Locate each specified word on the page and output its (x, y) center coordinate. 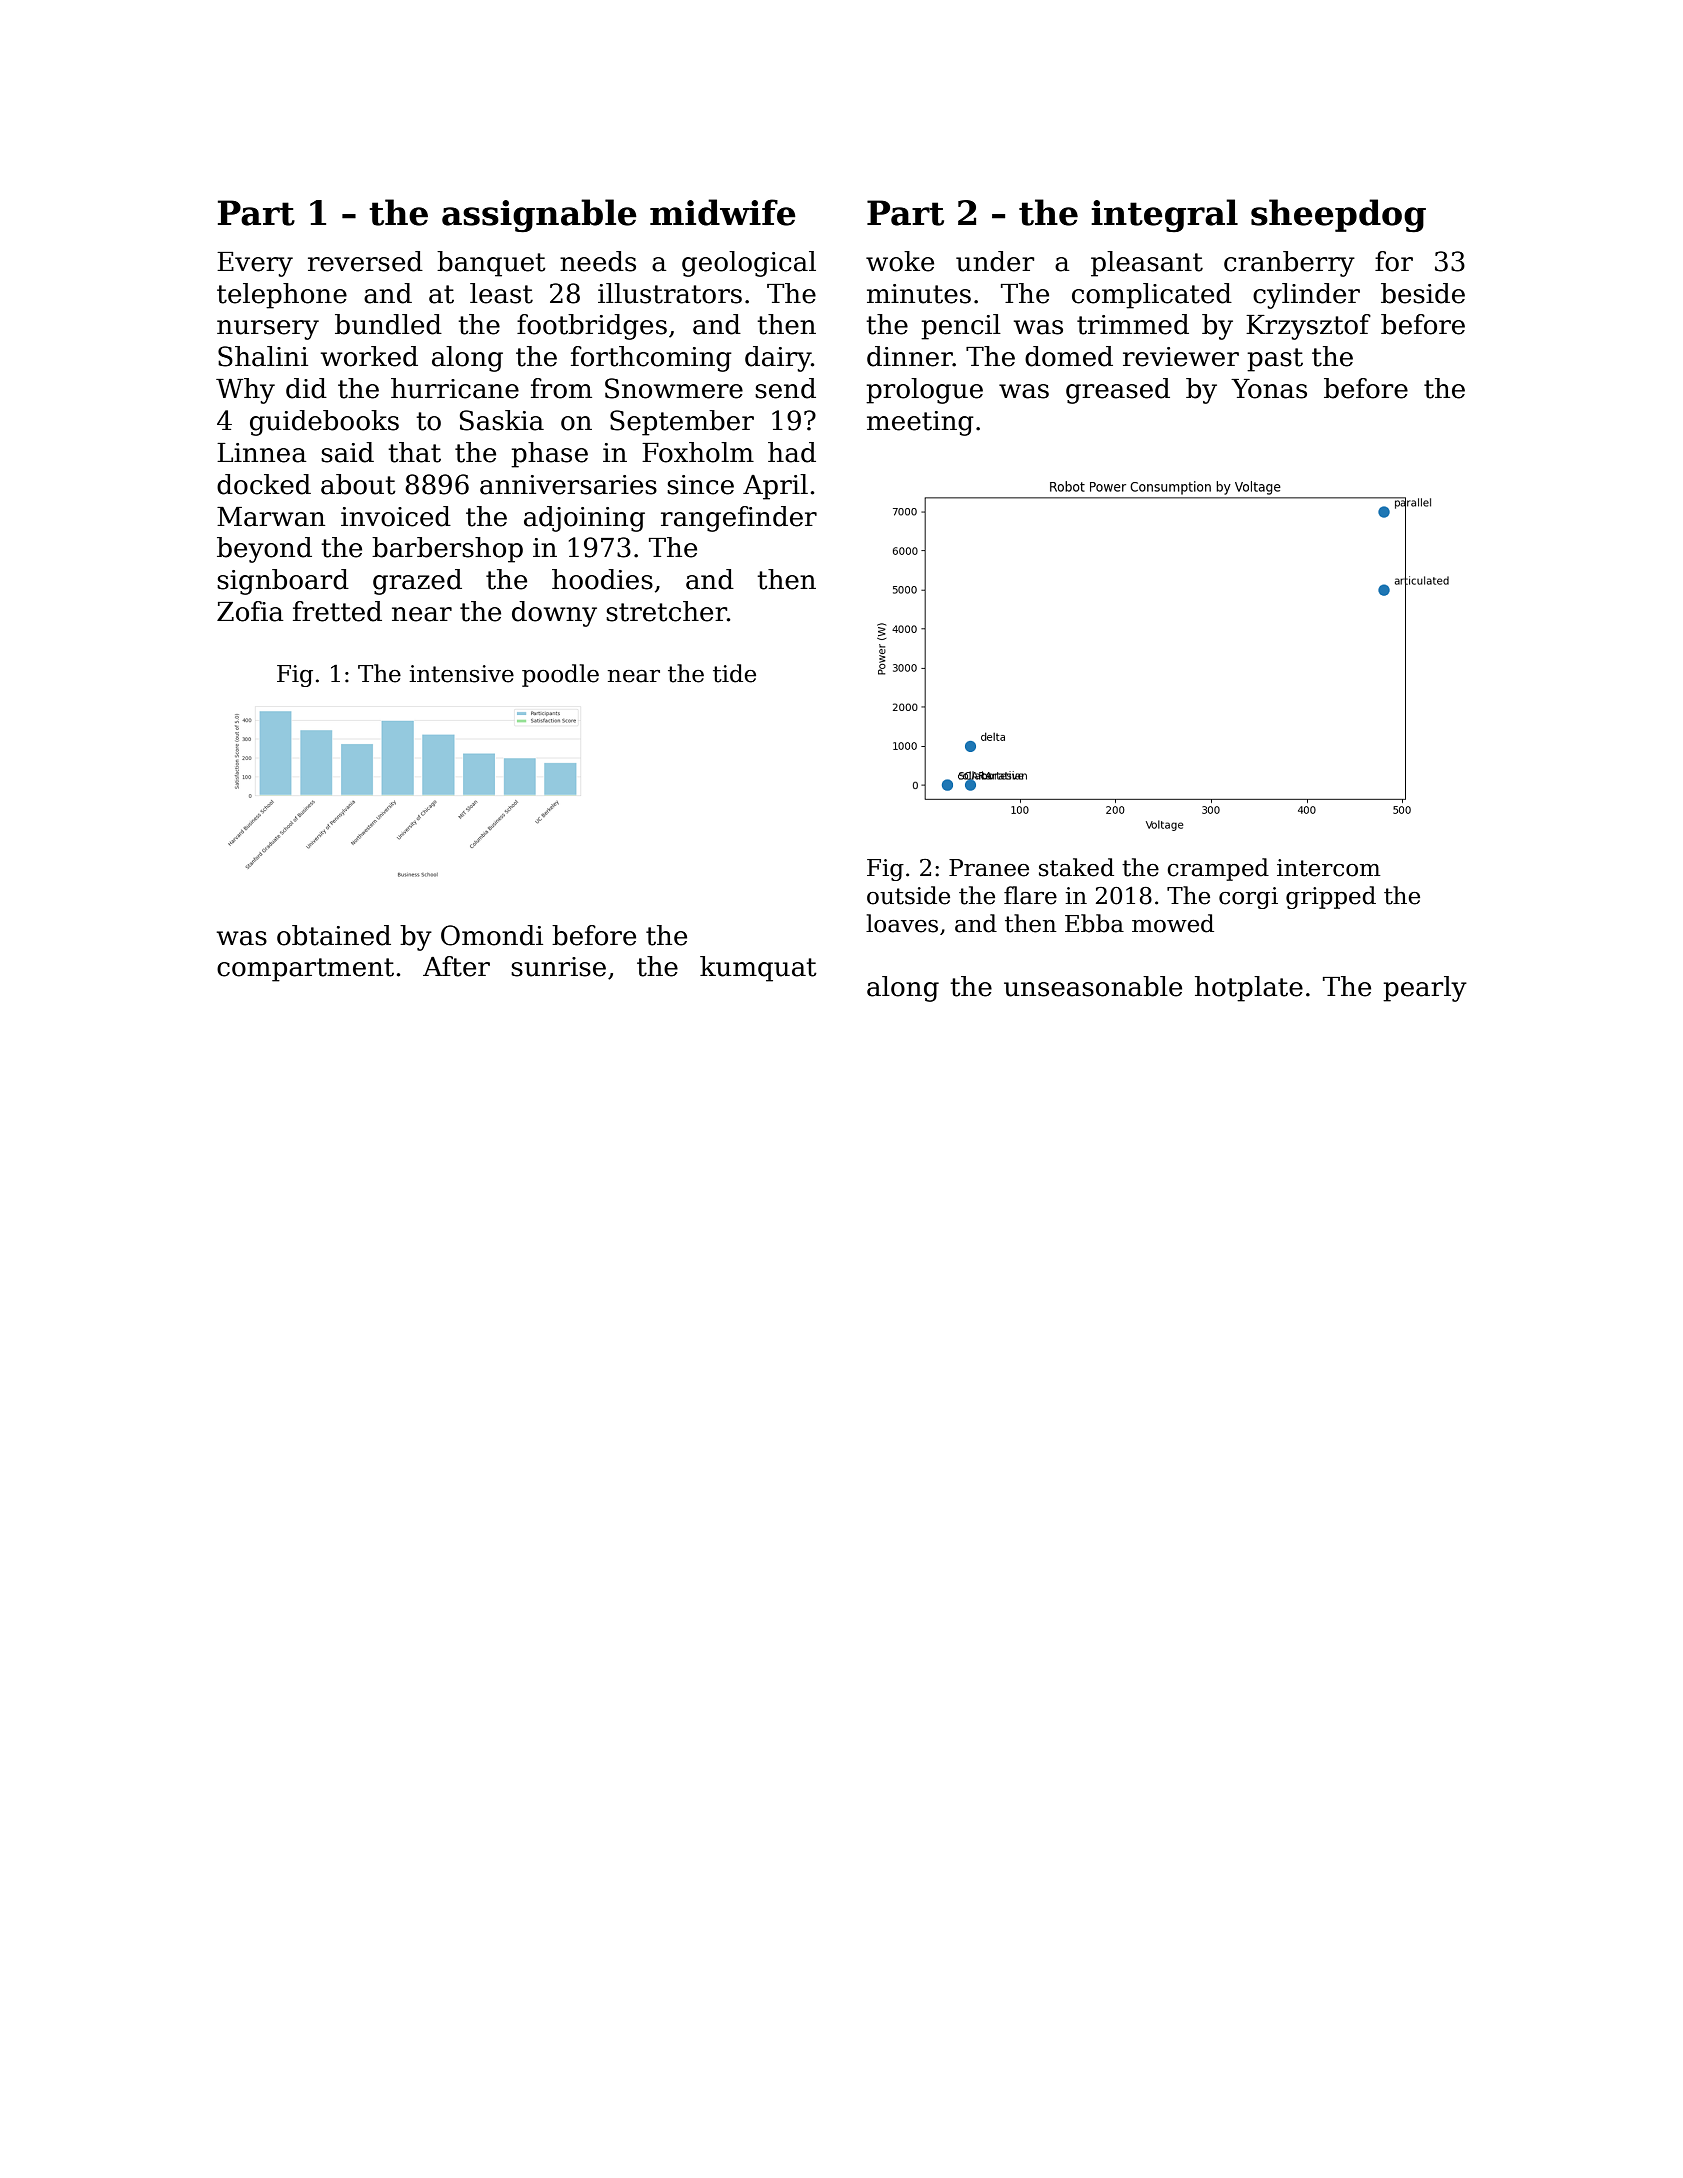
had (792, 452)
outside (908, 895)
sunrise (558, 967)
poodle (560, 675)
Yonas (1269, 389)
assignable (539, 216)
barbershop (447, 550)
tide (734, 673)
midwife (723, 212)
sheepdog (1338, 216)
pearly (1425, 989)
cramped (1218, 869)
